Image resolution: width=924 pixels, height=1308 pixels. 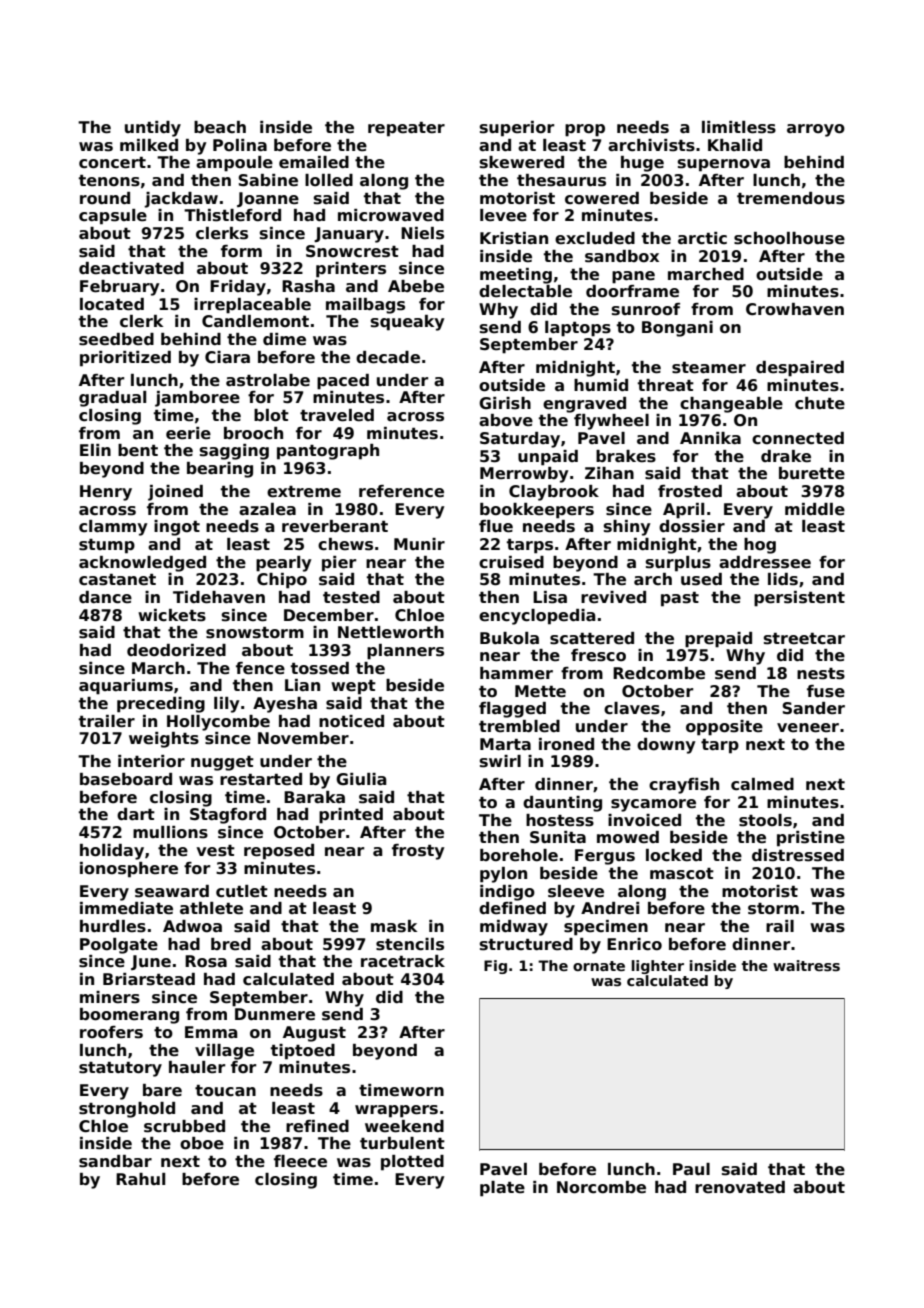 What do you see at coordinates (566, 744) in the screenshot?
I see `ironed` at bounding box center [566, 744].
